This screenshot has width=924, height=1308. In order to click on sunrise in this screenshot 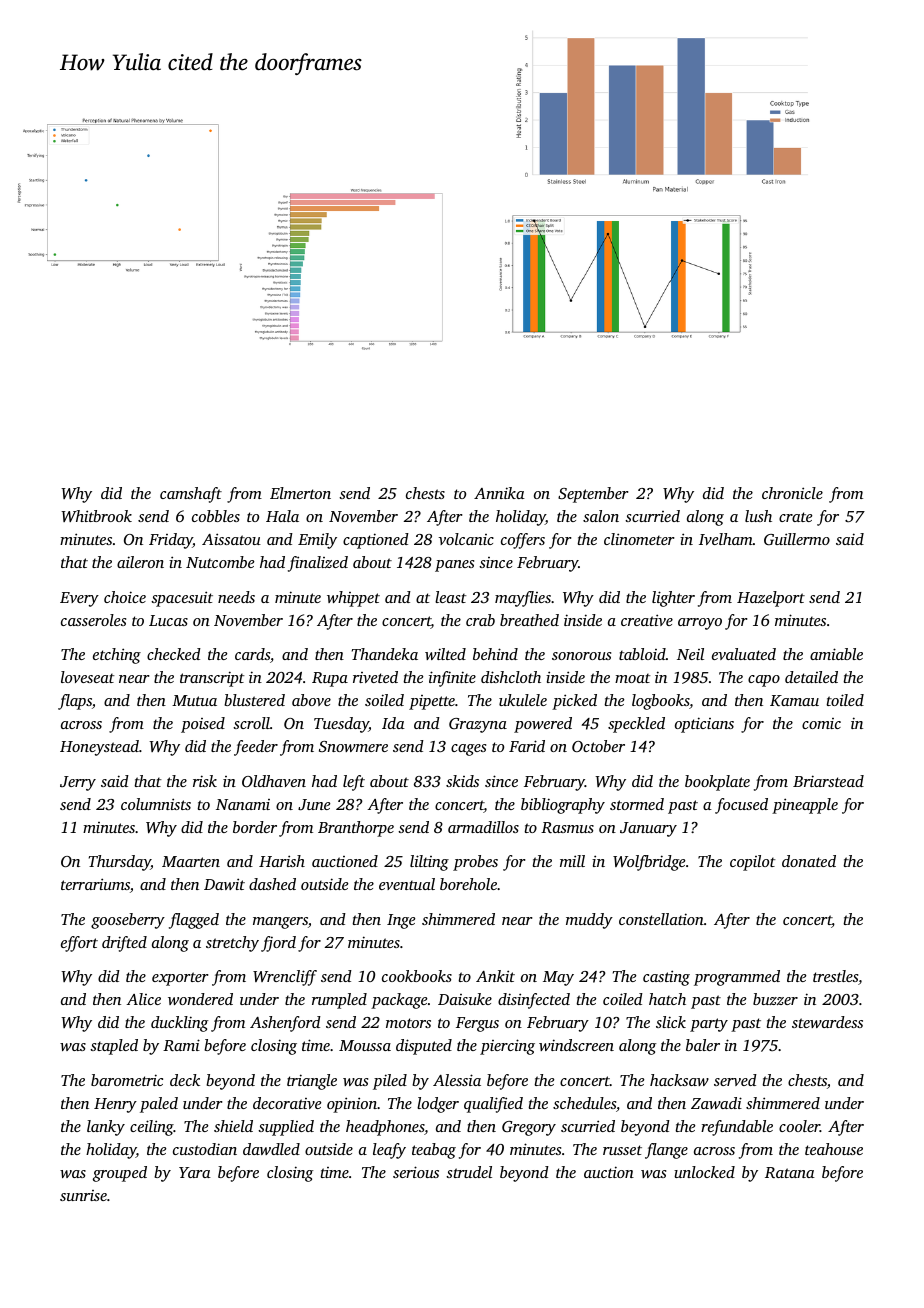, I will do `click(83, 1195)`.
